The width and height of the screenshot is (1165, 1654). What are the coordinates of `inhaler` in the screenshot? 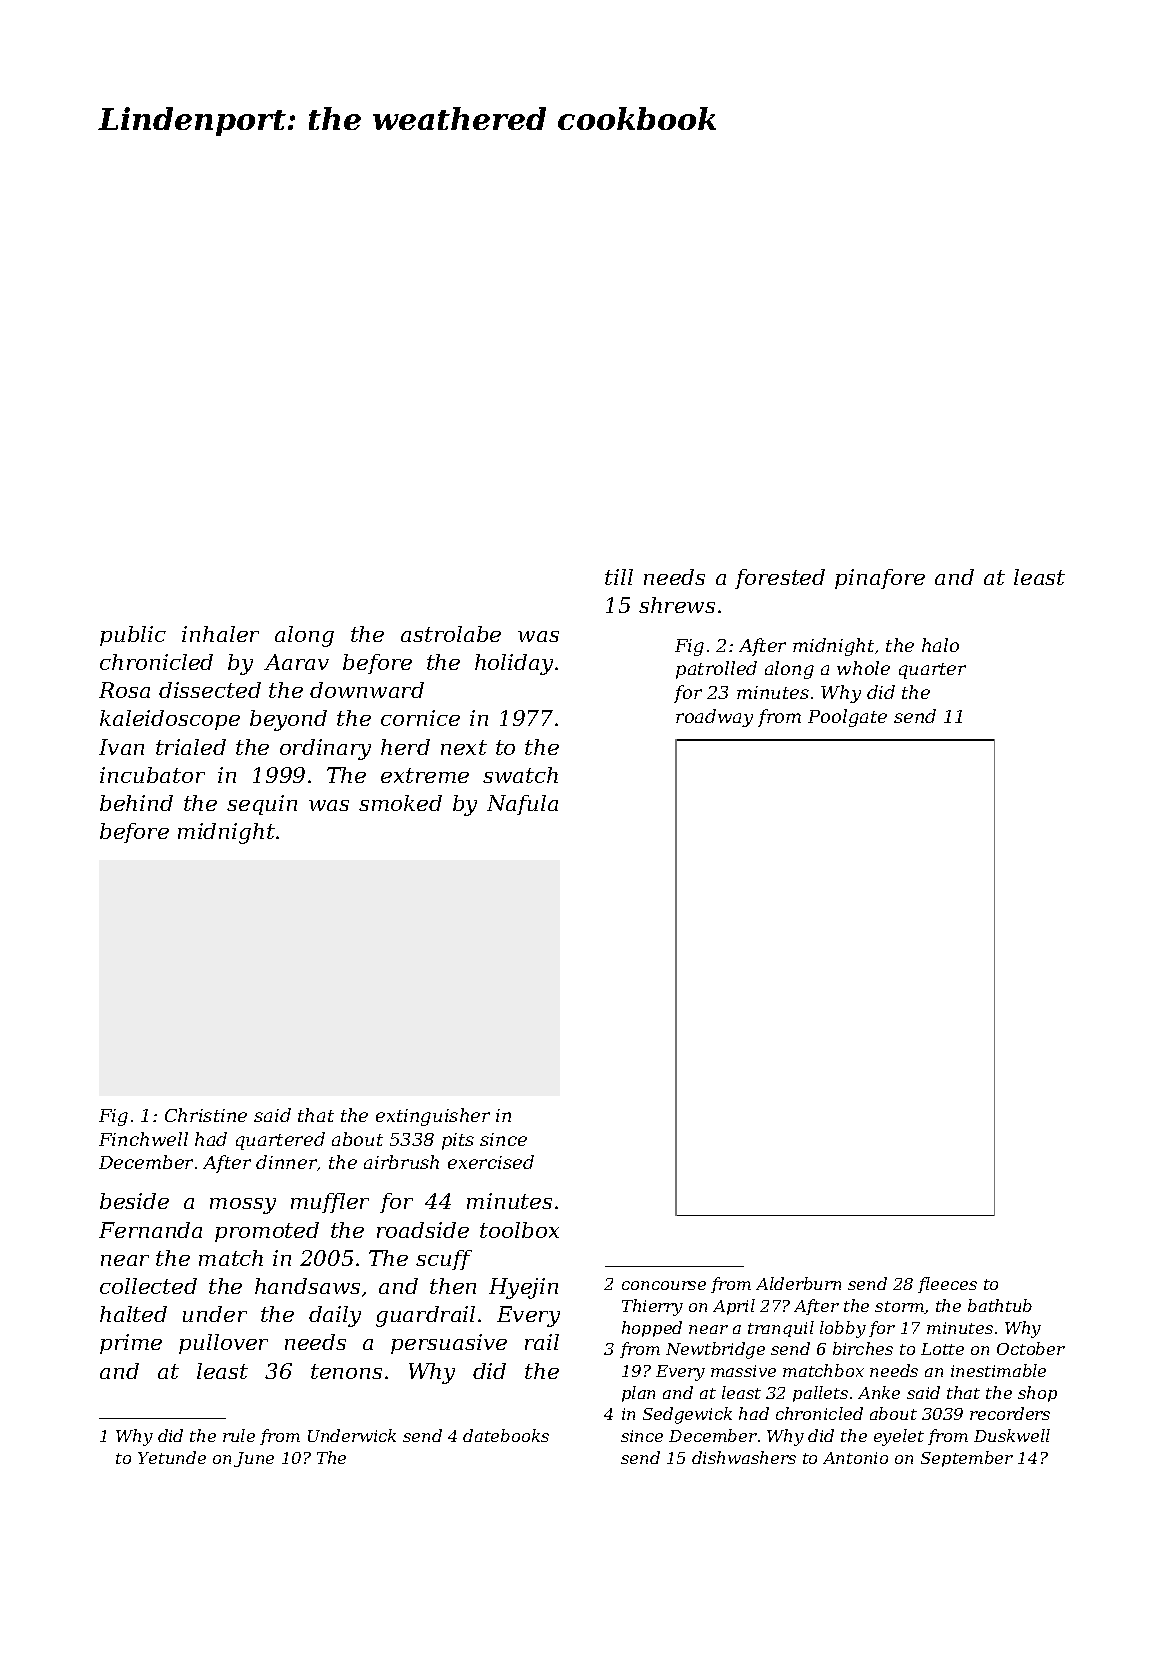 It's located at (220, 634).
